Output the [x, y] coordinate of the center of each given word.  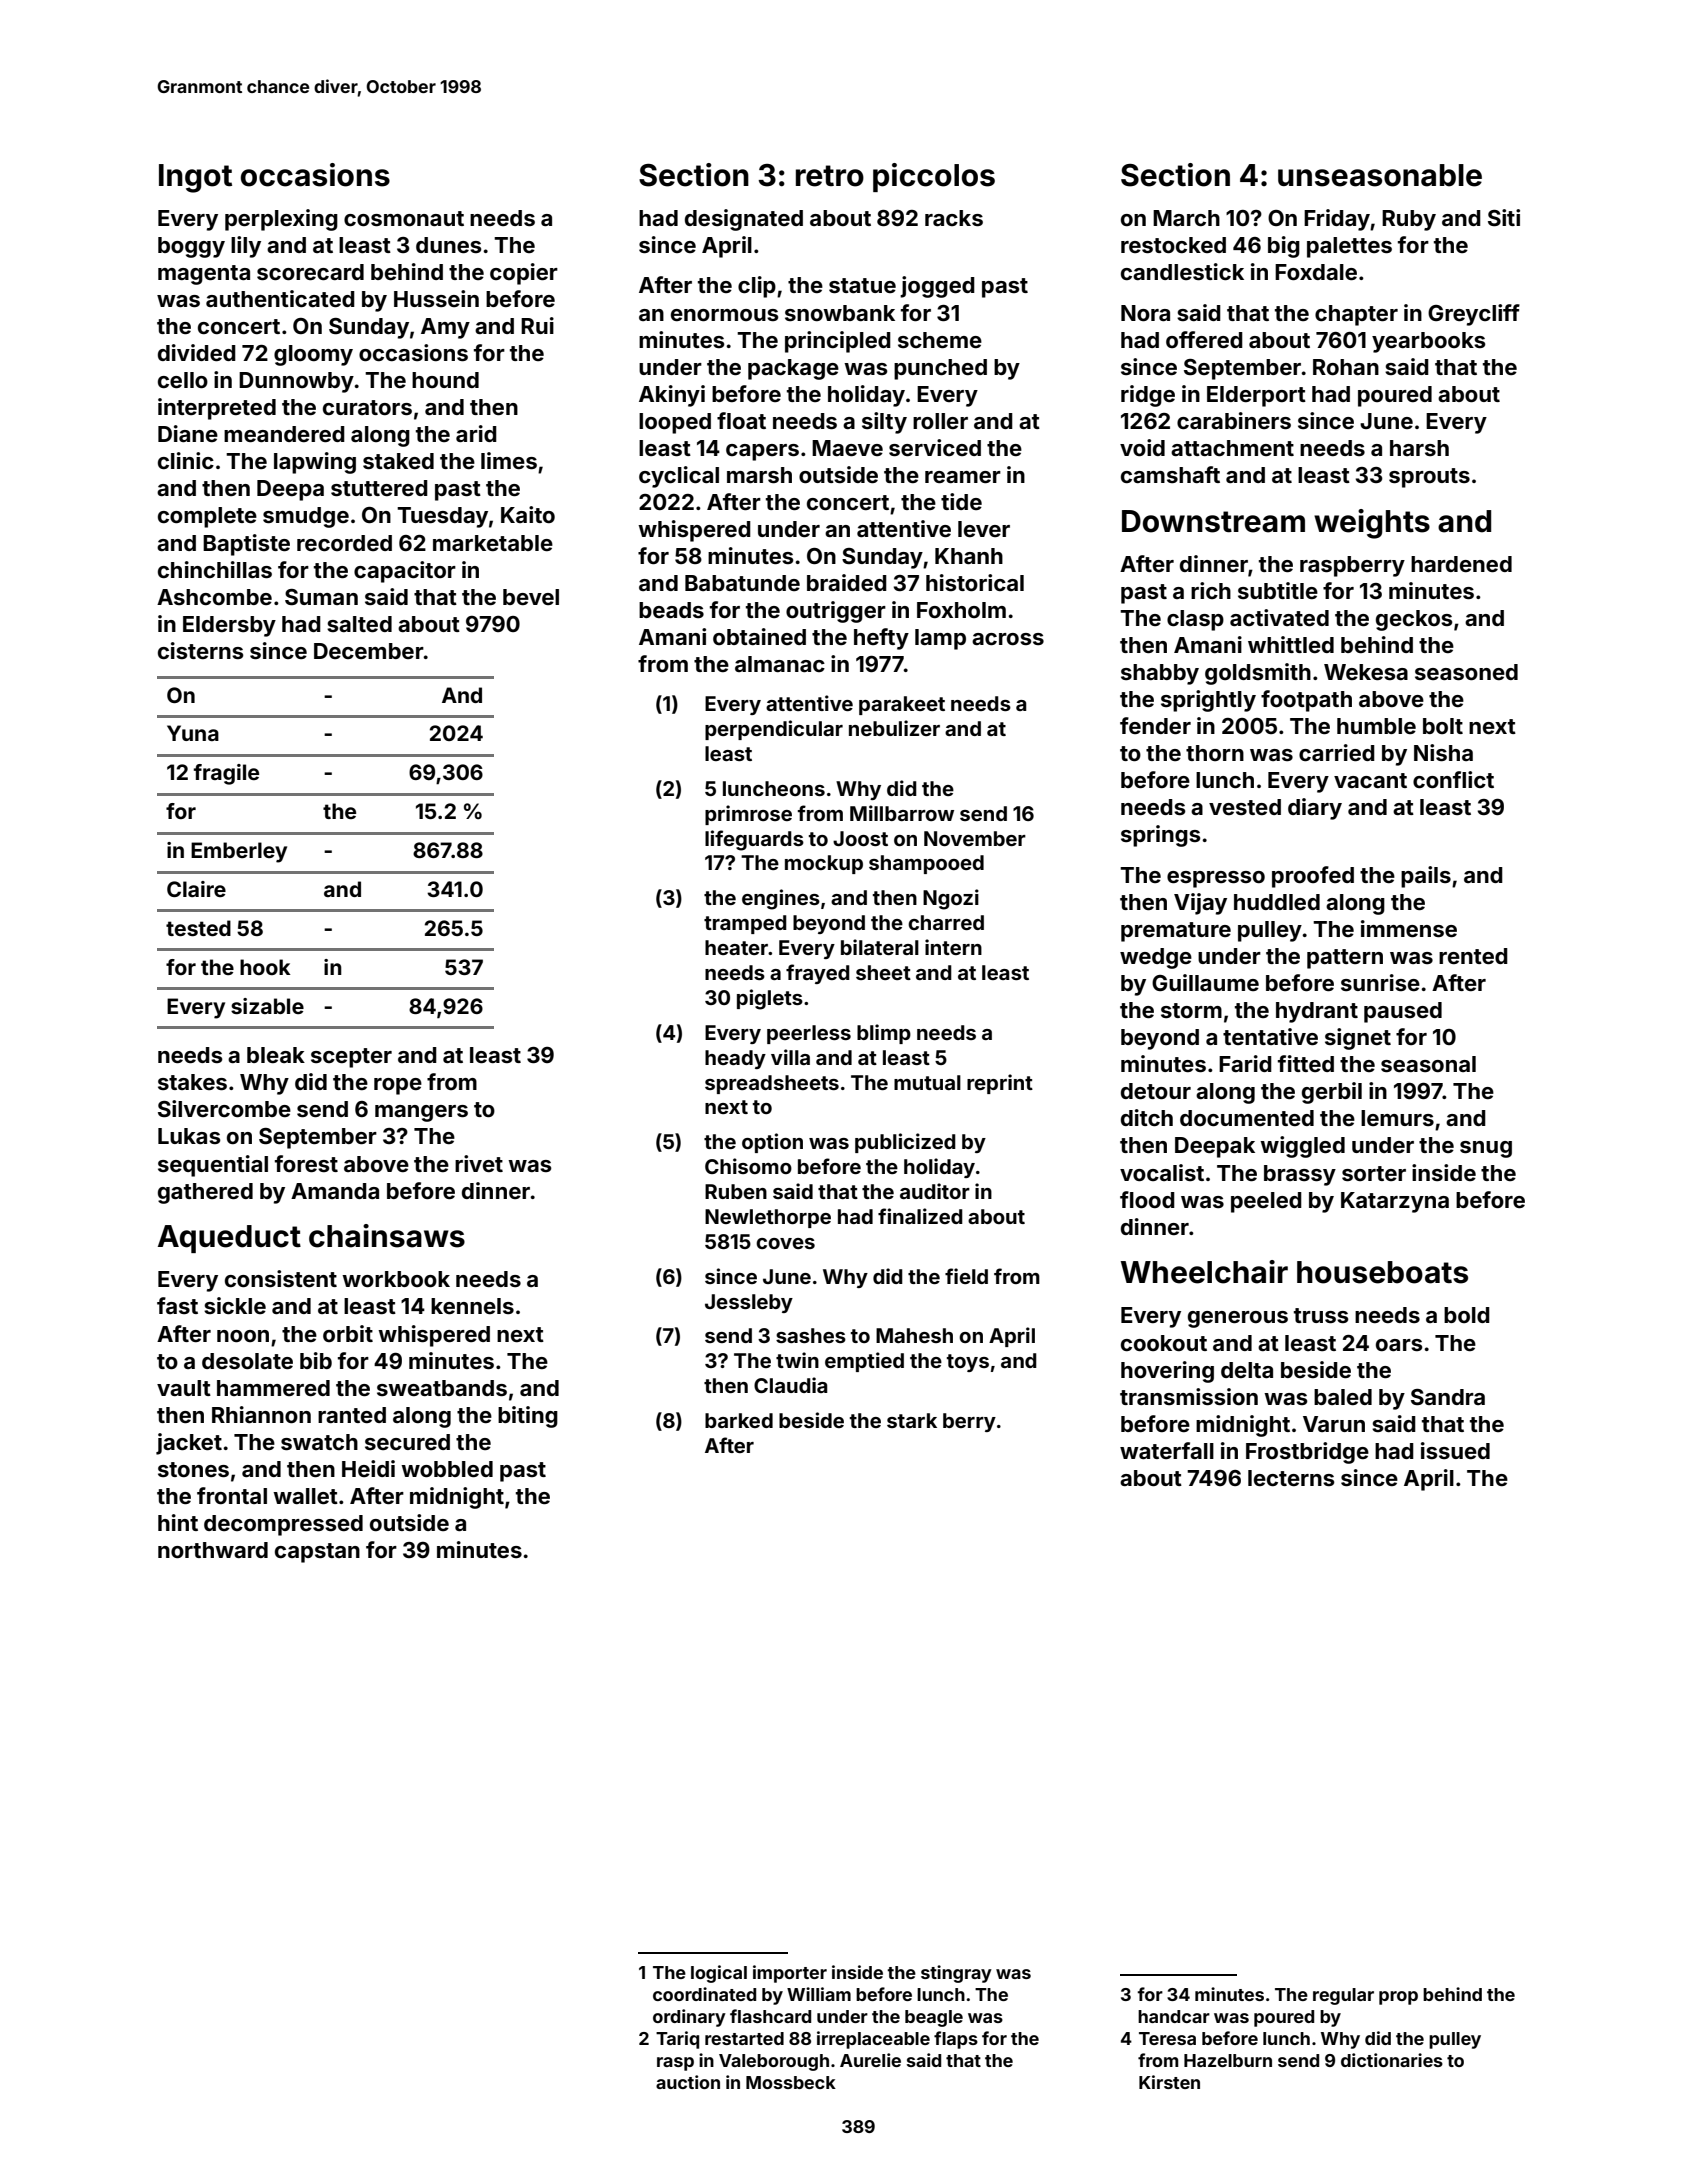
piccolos [934, 177]
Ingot [195, 178]
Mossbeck [791, 2082]
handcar [1174, 2016]
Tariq [677, 2040]
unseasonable [1380, 175]
